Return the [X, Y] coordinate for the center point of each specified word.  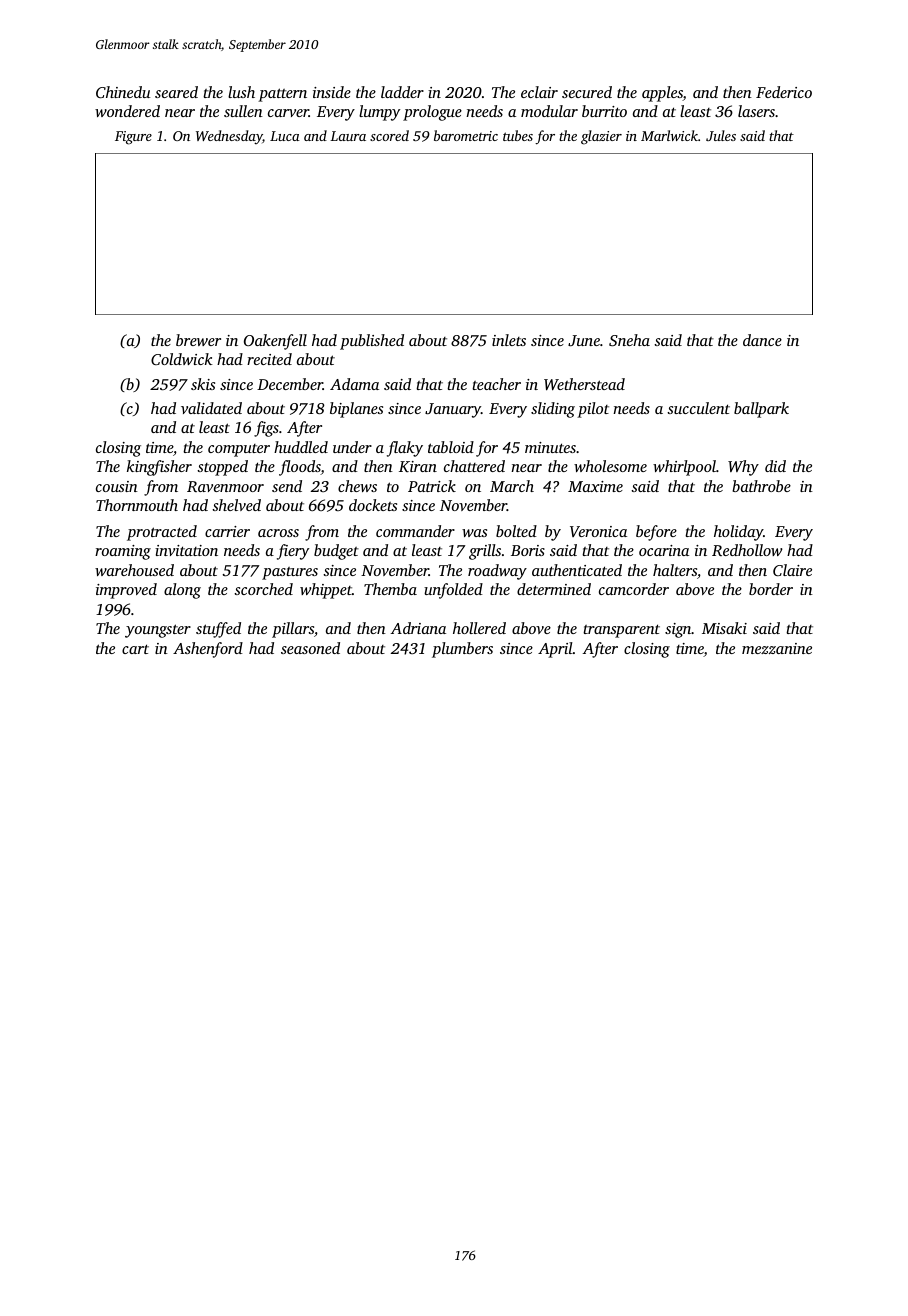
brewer [198, 340]
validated [211, 408]
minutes [550, 447]
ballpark [761, 410]
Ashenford [208, 650]
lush [241, 92]
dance [762, 340]
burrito [604, 111]
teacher [496, 384]
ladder [402, 92]
